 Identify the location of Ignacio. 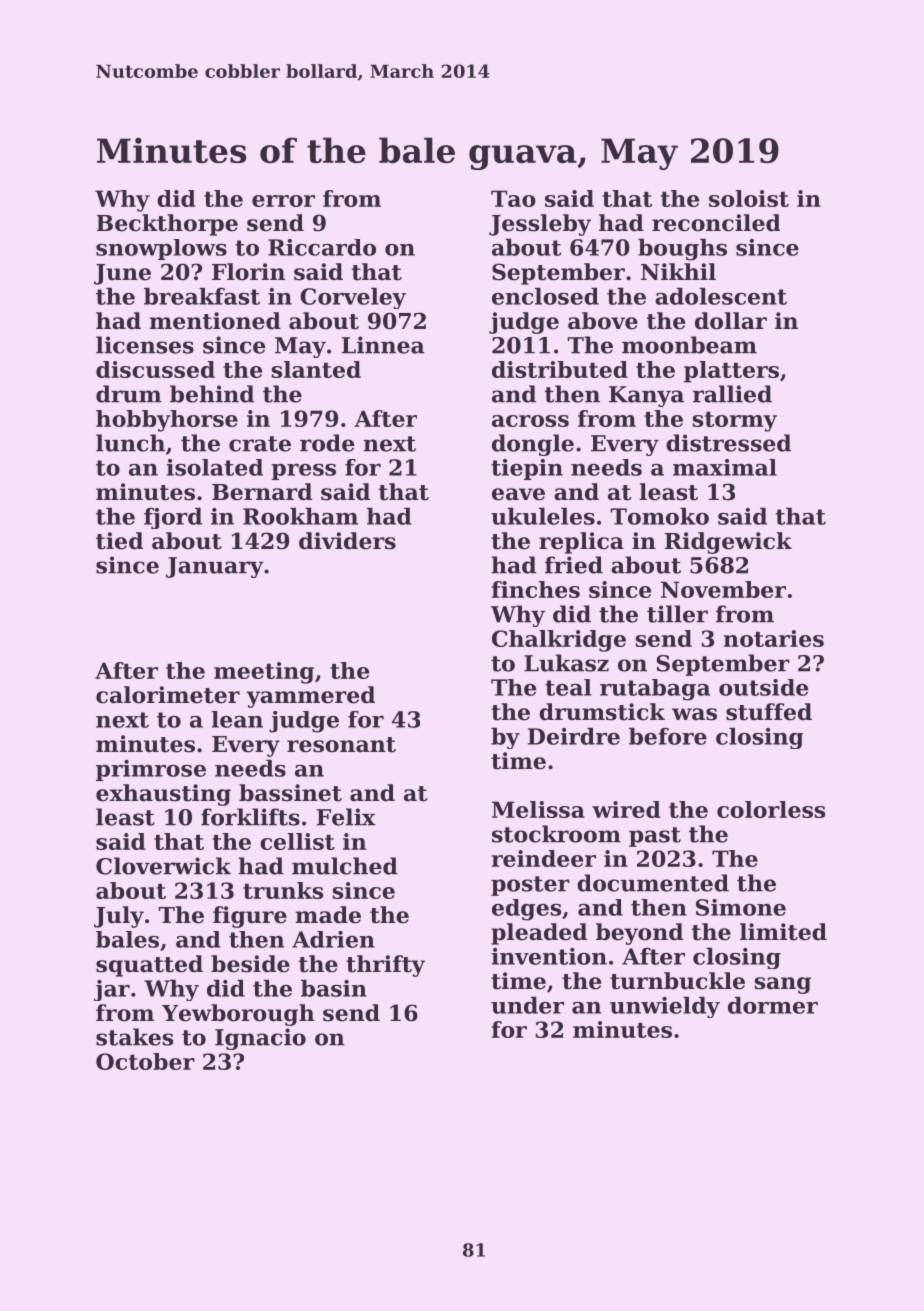
(260, 1039).
